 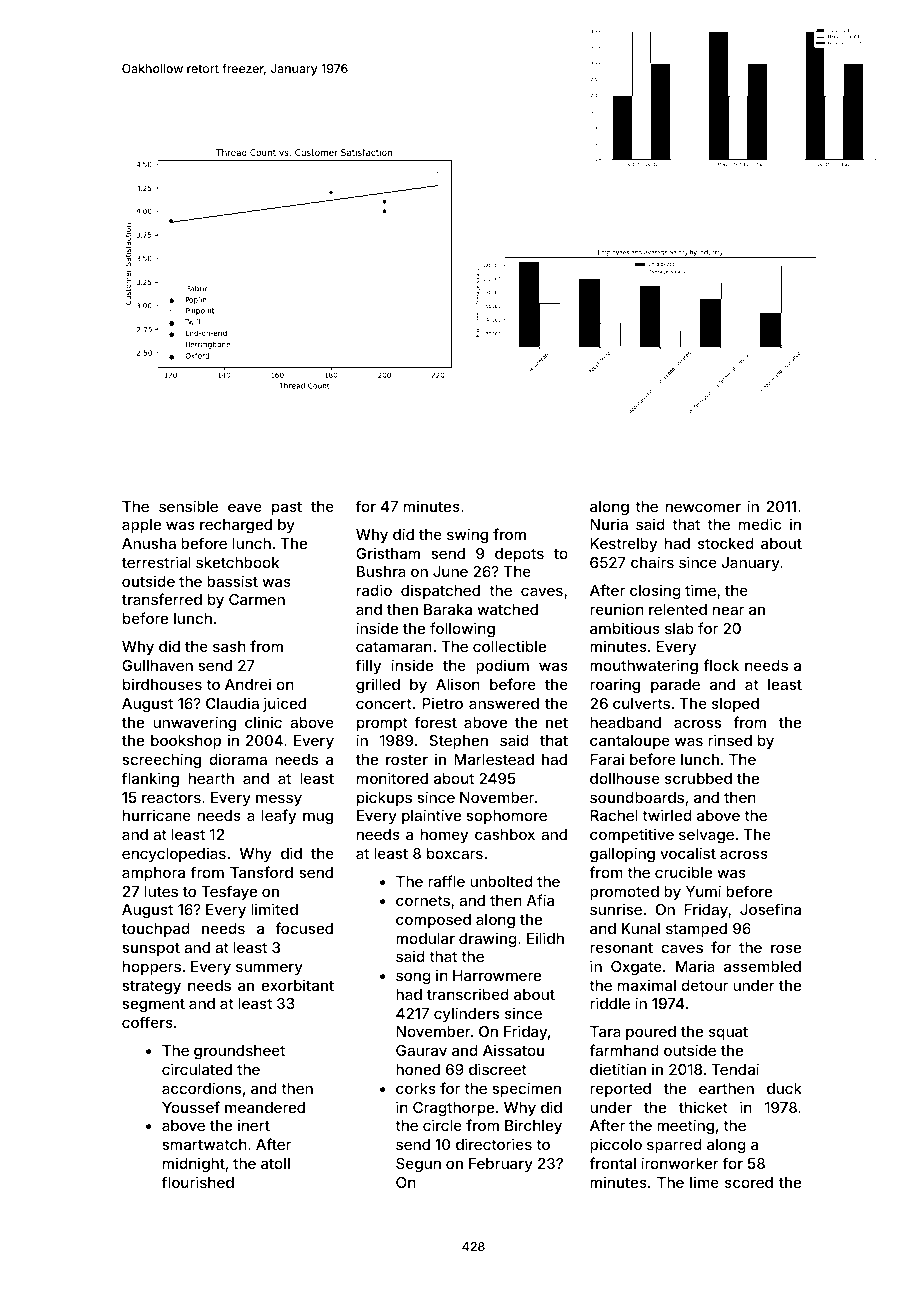 What do you see at coordinates (194, 1164) in the image?
I see `midnight` at bounding box center [194, 1164].
